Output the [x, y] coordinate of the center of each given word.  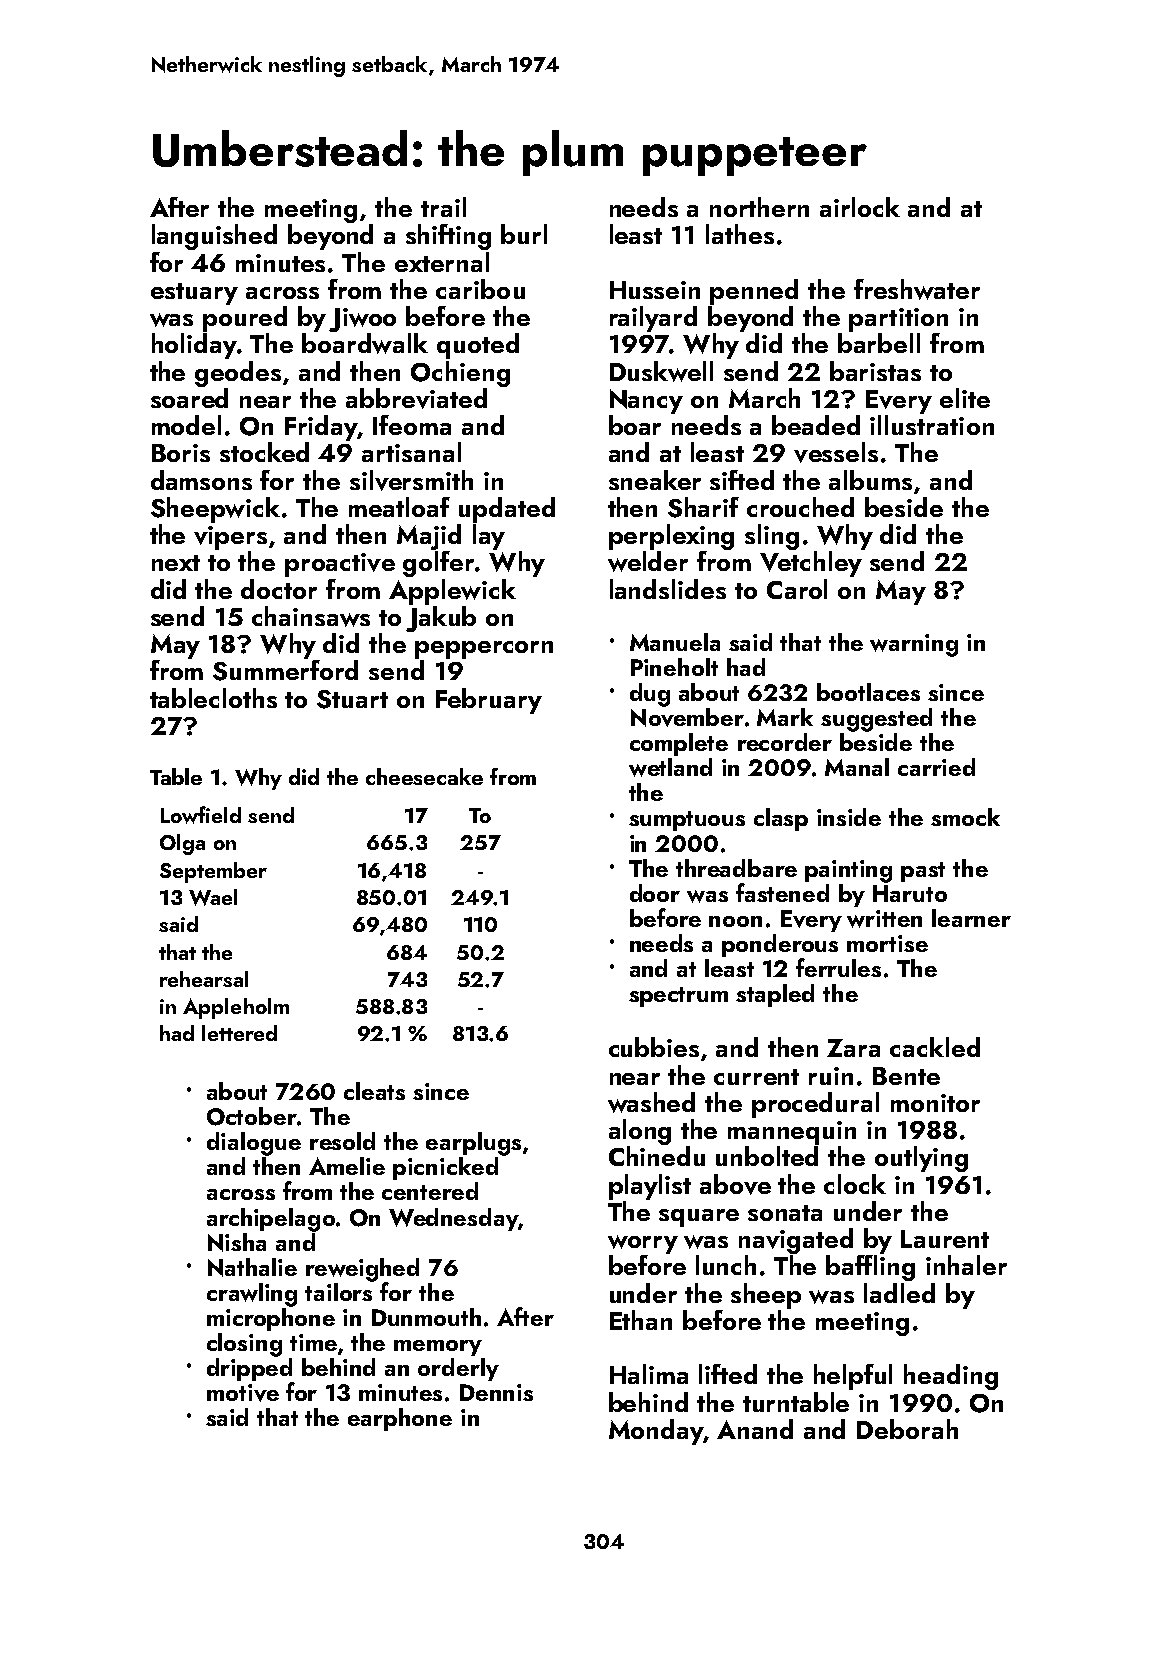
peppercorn [484, 650]
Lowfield [201, 815]
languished [214, 237]
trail [443, 207]
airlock [860, 207]
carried [936, 767]
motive [243, 1393]
